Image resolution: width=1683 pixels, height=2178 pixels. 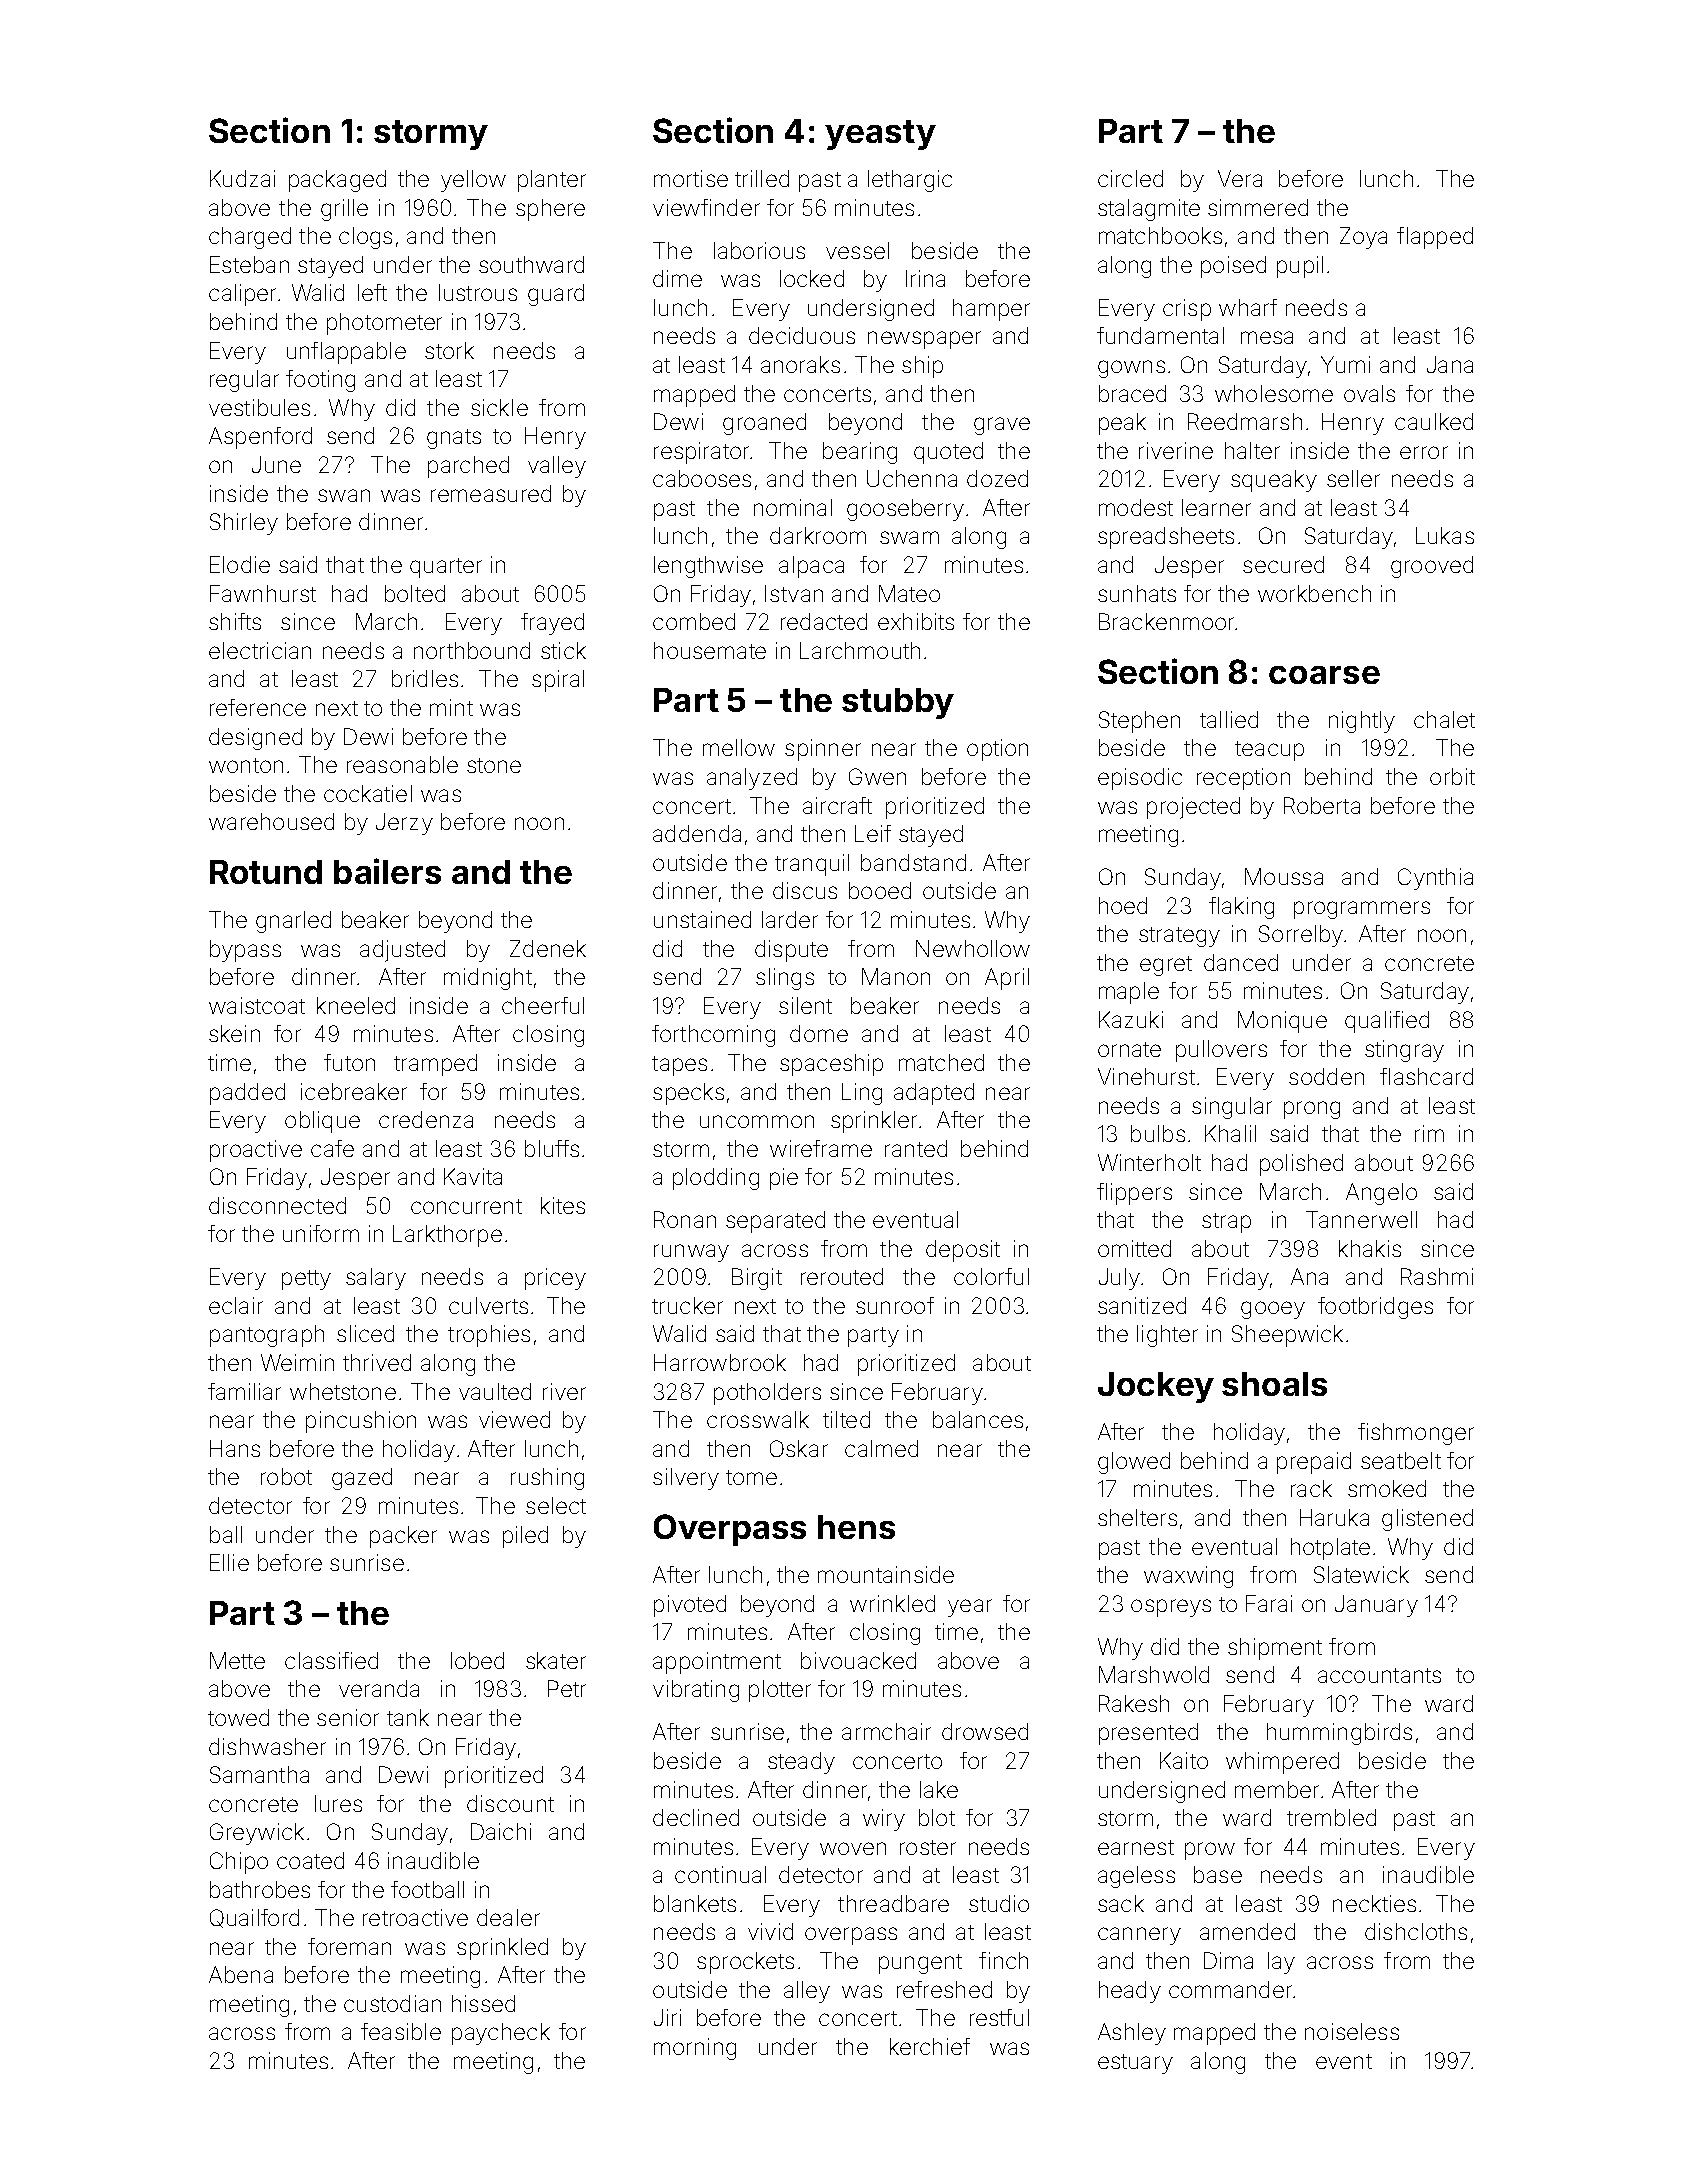 I want to click on Cynthia, so click(x=1435, y=879).
